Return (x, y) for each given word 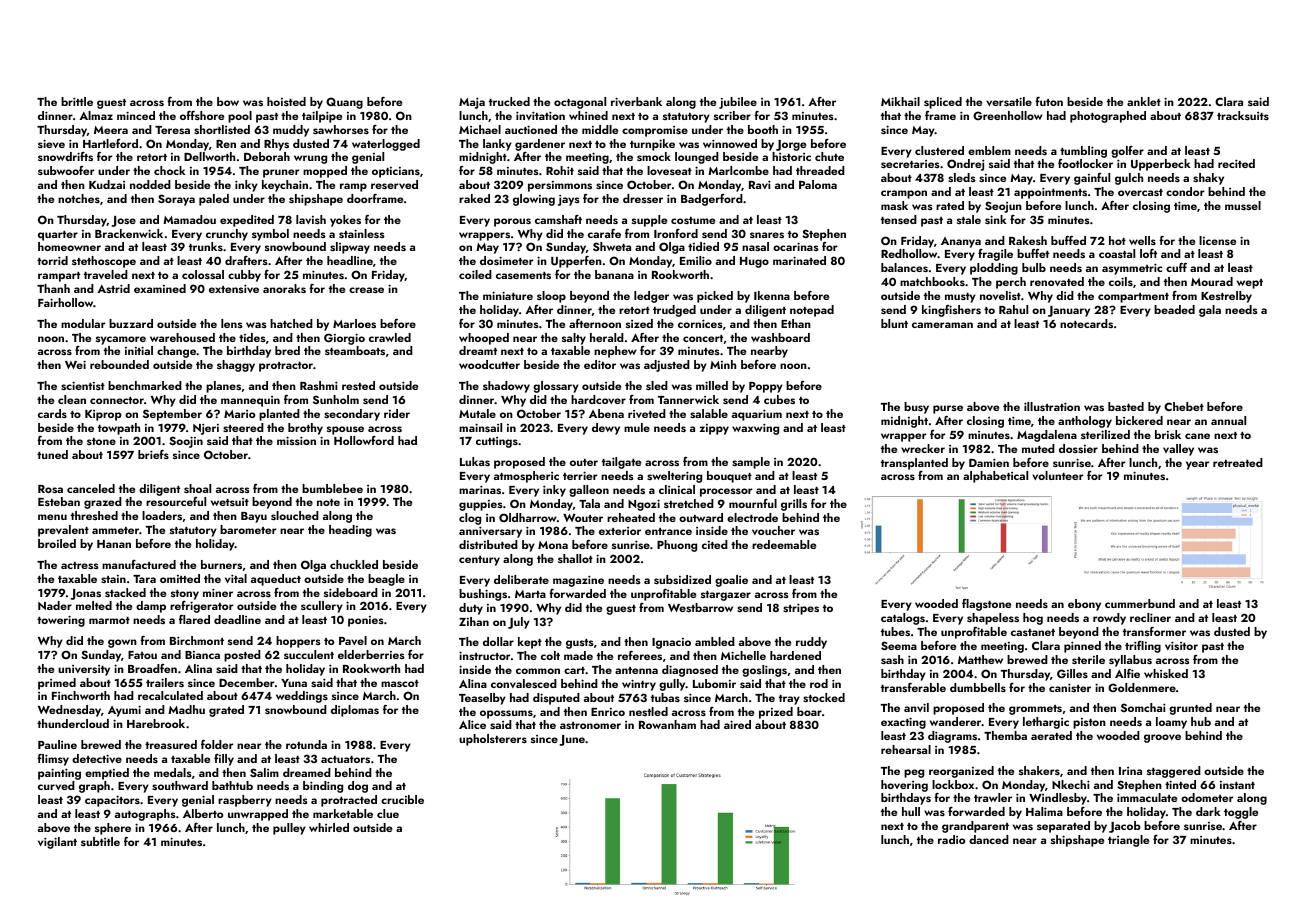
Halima (1044, 811)
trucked (509, 101)
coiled (475, 274)
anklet (1144, 101)
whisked (1166, 673)
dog (358, 787)
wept (1250, 284)
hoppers (298, 642)
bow (228, 101)
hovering (904, 786)
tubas (665, 697)
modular (83, 323)
